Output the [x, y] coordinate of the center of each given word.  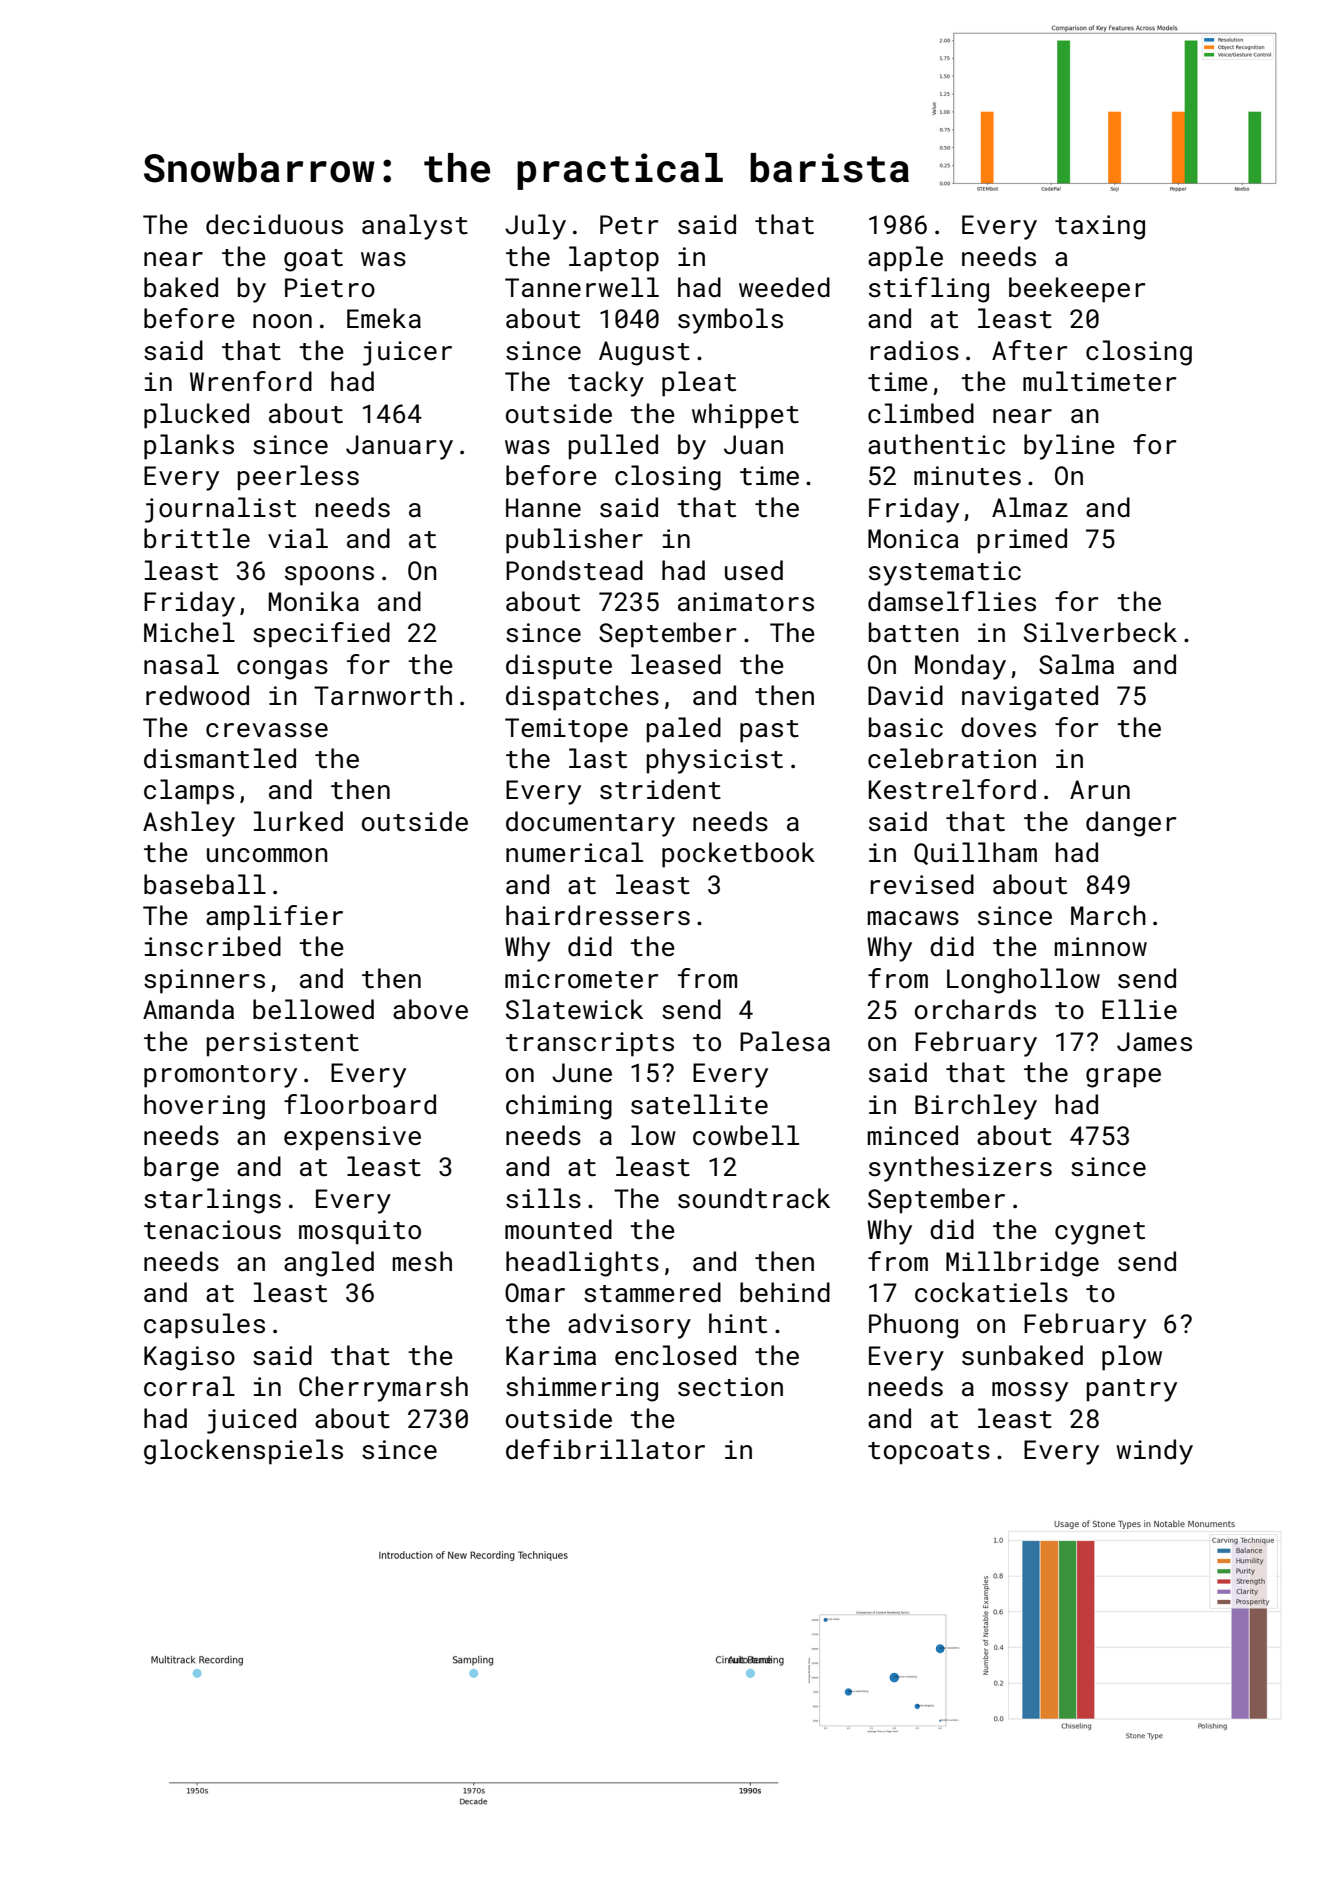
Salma [1076, 664]
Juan [753, 445]
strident [660, 789]
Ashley [189, 824]
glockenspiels [243, 1452]
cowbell [746, 1135]
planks [189, 447]
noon [282, 321]
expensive [352, 1138]
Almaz [1030, 507]
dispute [559, 667]
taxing [1100, 227]
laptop [614, 259]
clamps [189, 792]
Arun [1100, 790]
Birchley [976, 1107]
